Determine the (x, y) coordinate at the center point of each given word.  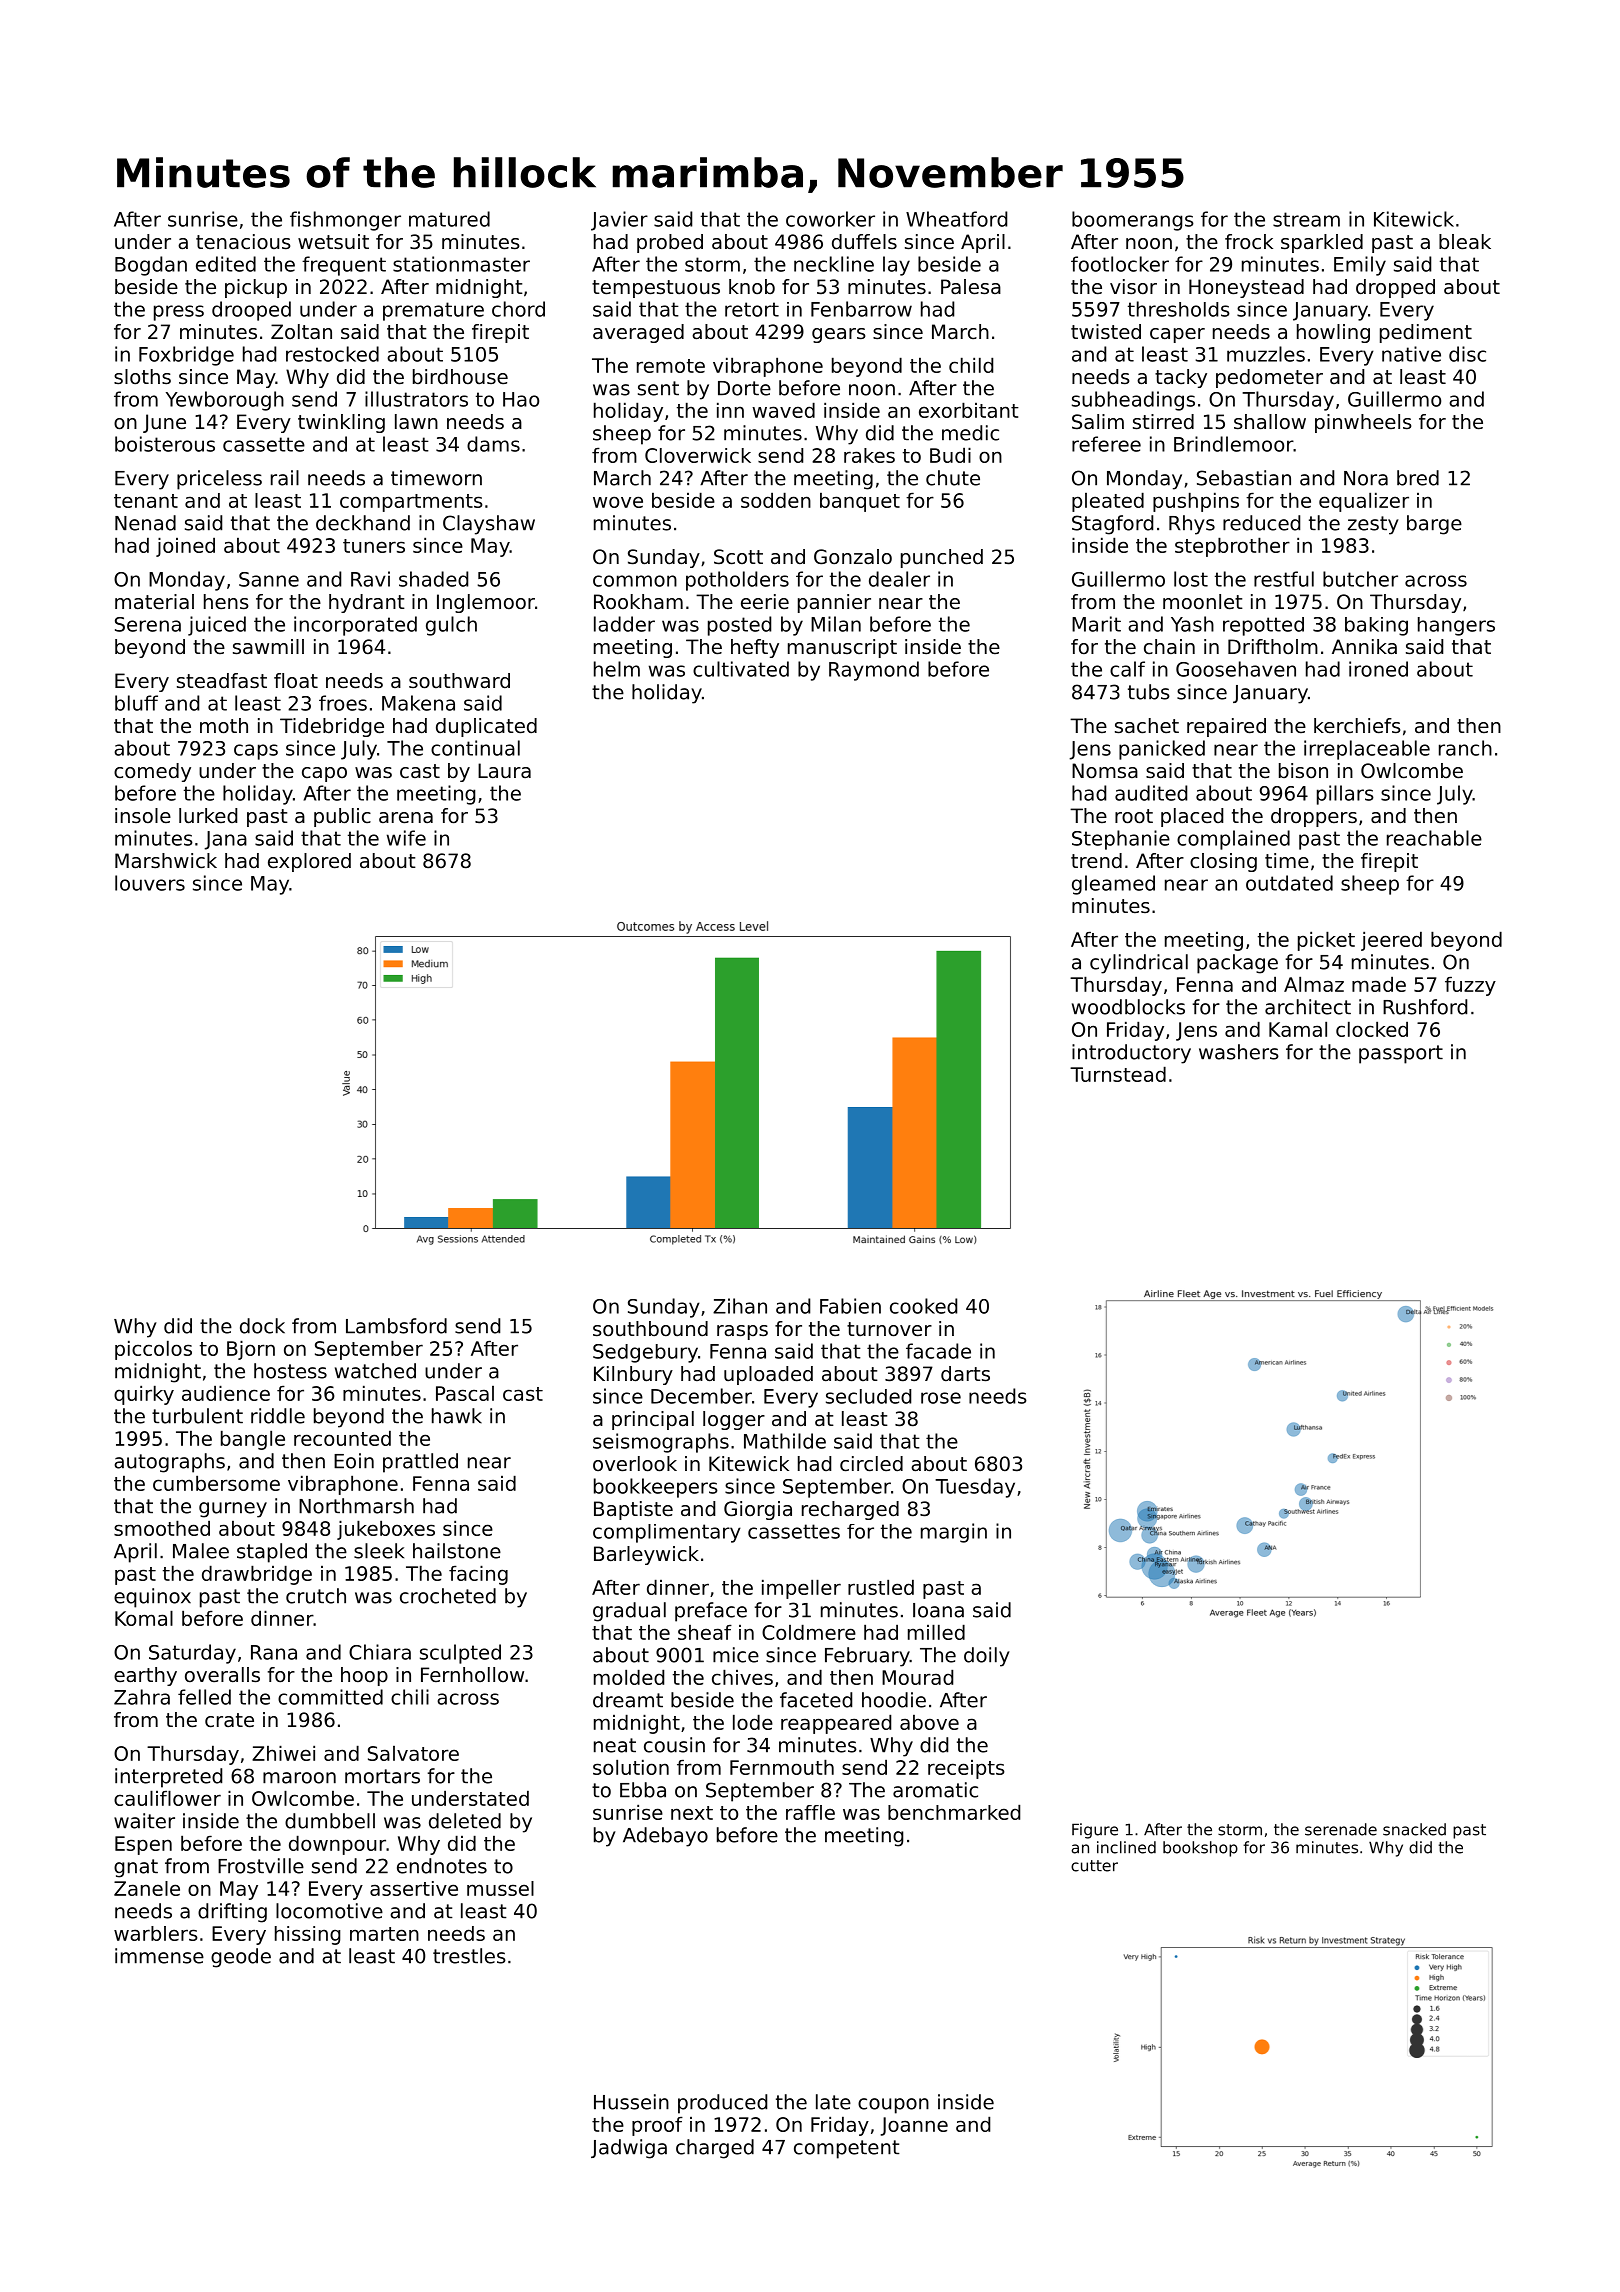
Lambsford (396, 1326)
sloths (142, 377)
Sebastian (1244, 478)
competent (847, 2149)
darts (965, 1374)
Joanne (914, 2126)
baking (1376, 626)
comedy (152, 772)
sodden (776, 500)
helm (617, 669)
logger (734, 1420)
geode (241, 1958)
